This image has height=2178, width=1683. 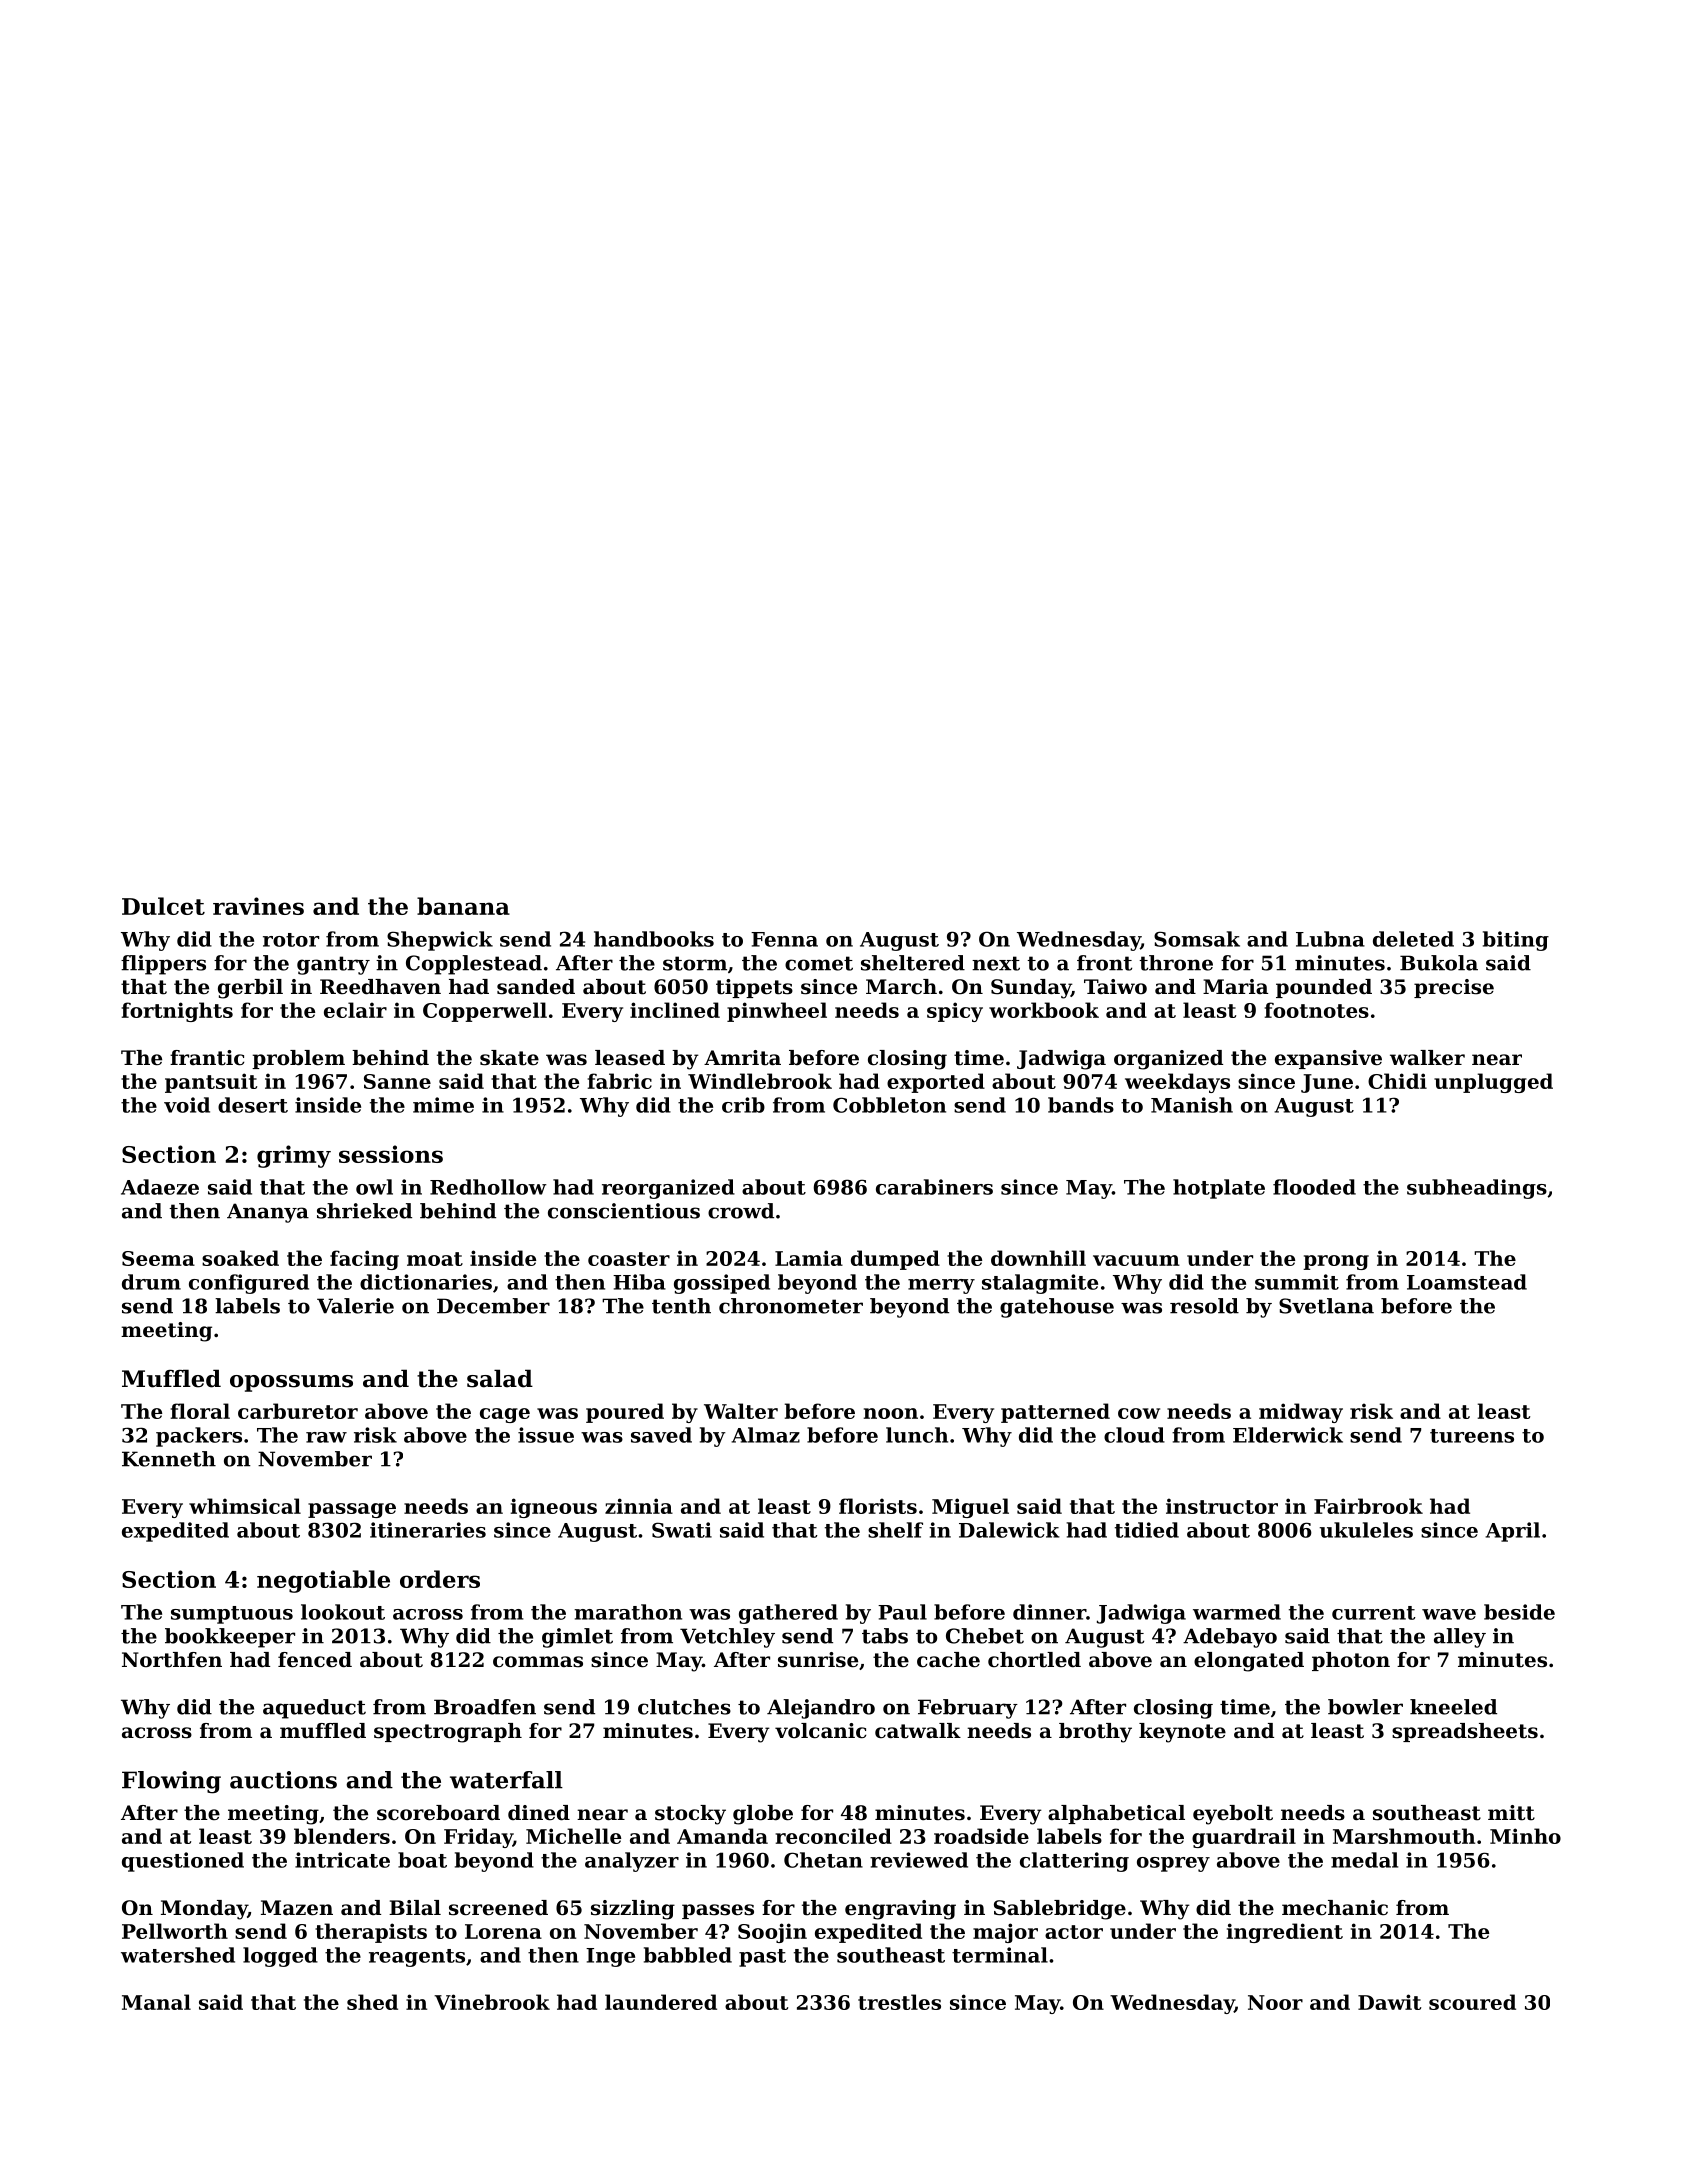 I want to click on cage, so click(x=505, y=1415).
